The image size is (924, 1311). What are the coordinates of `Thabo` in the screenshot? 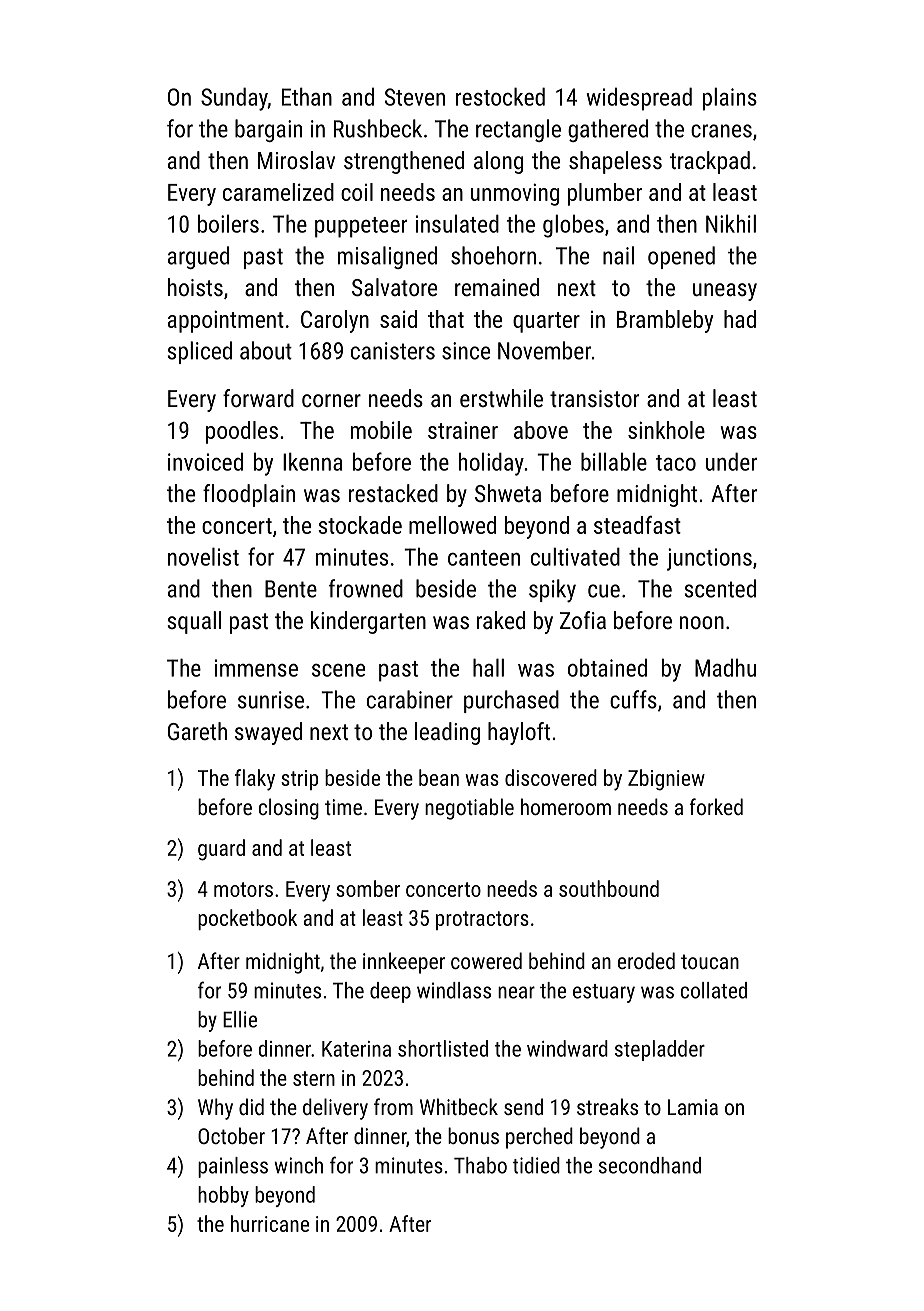 It's located at (480, 1165).
